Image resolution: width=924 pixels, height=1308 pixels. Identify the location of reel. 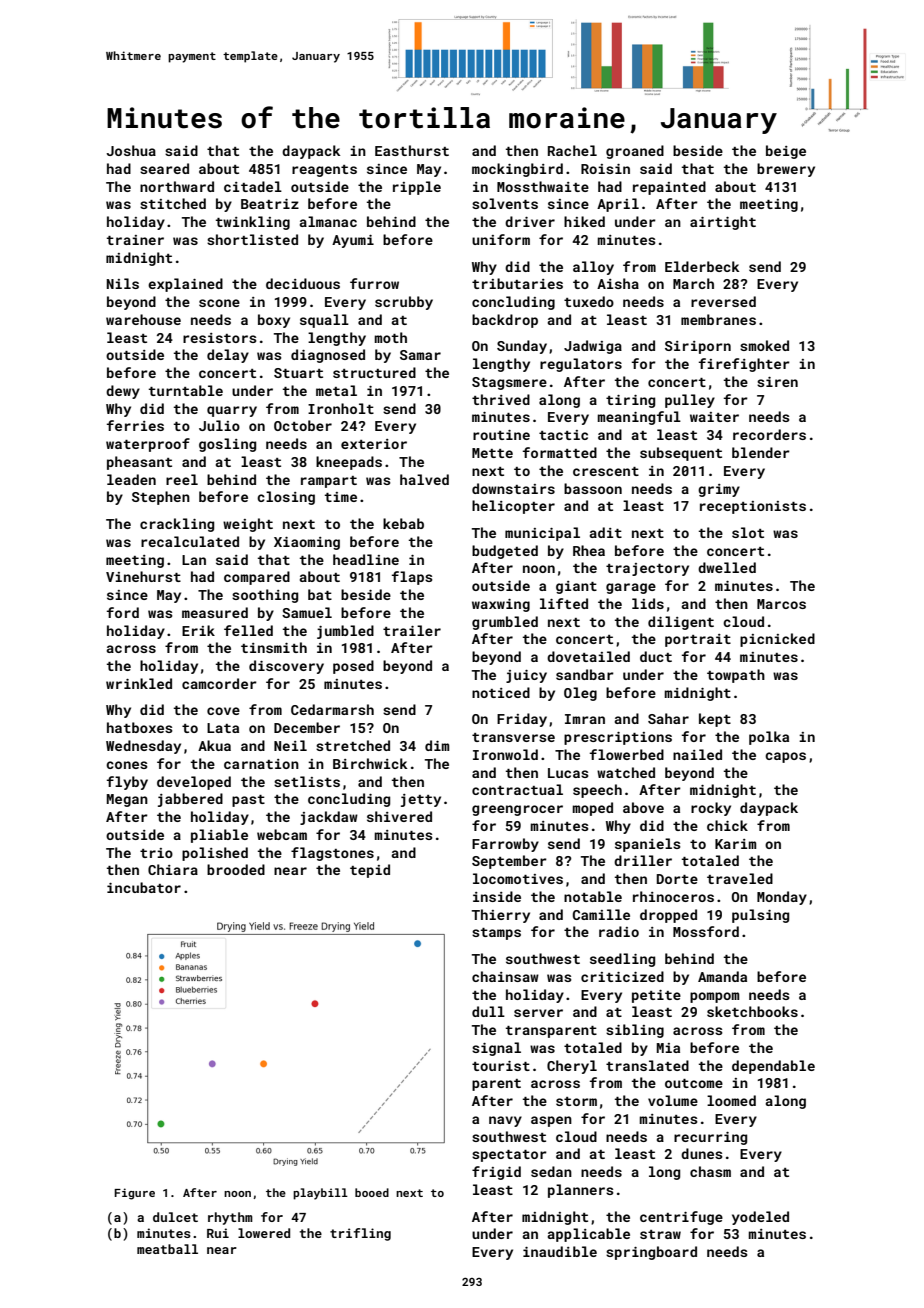
(182, 479).
